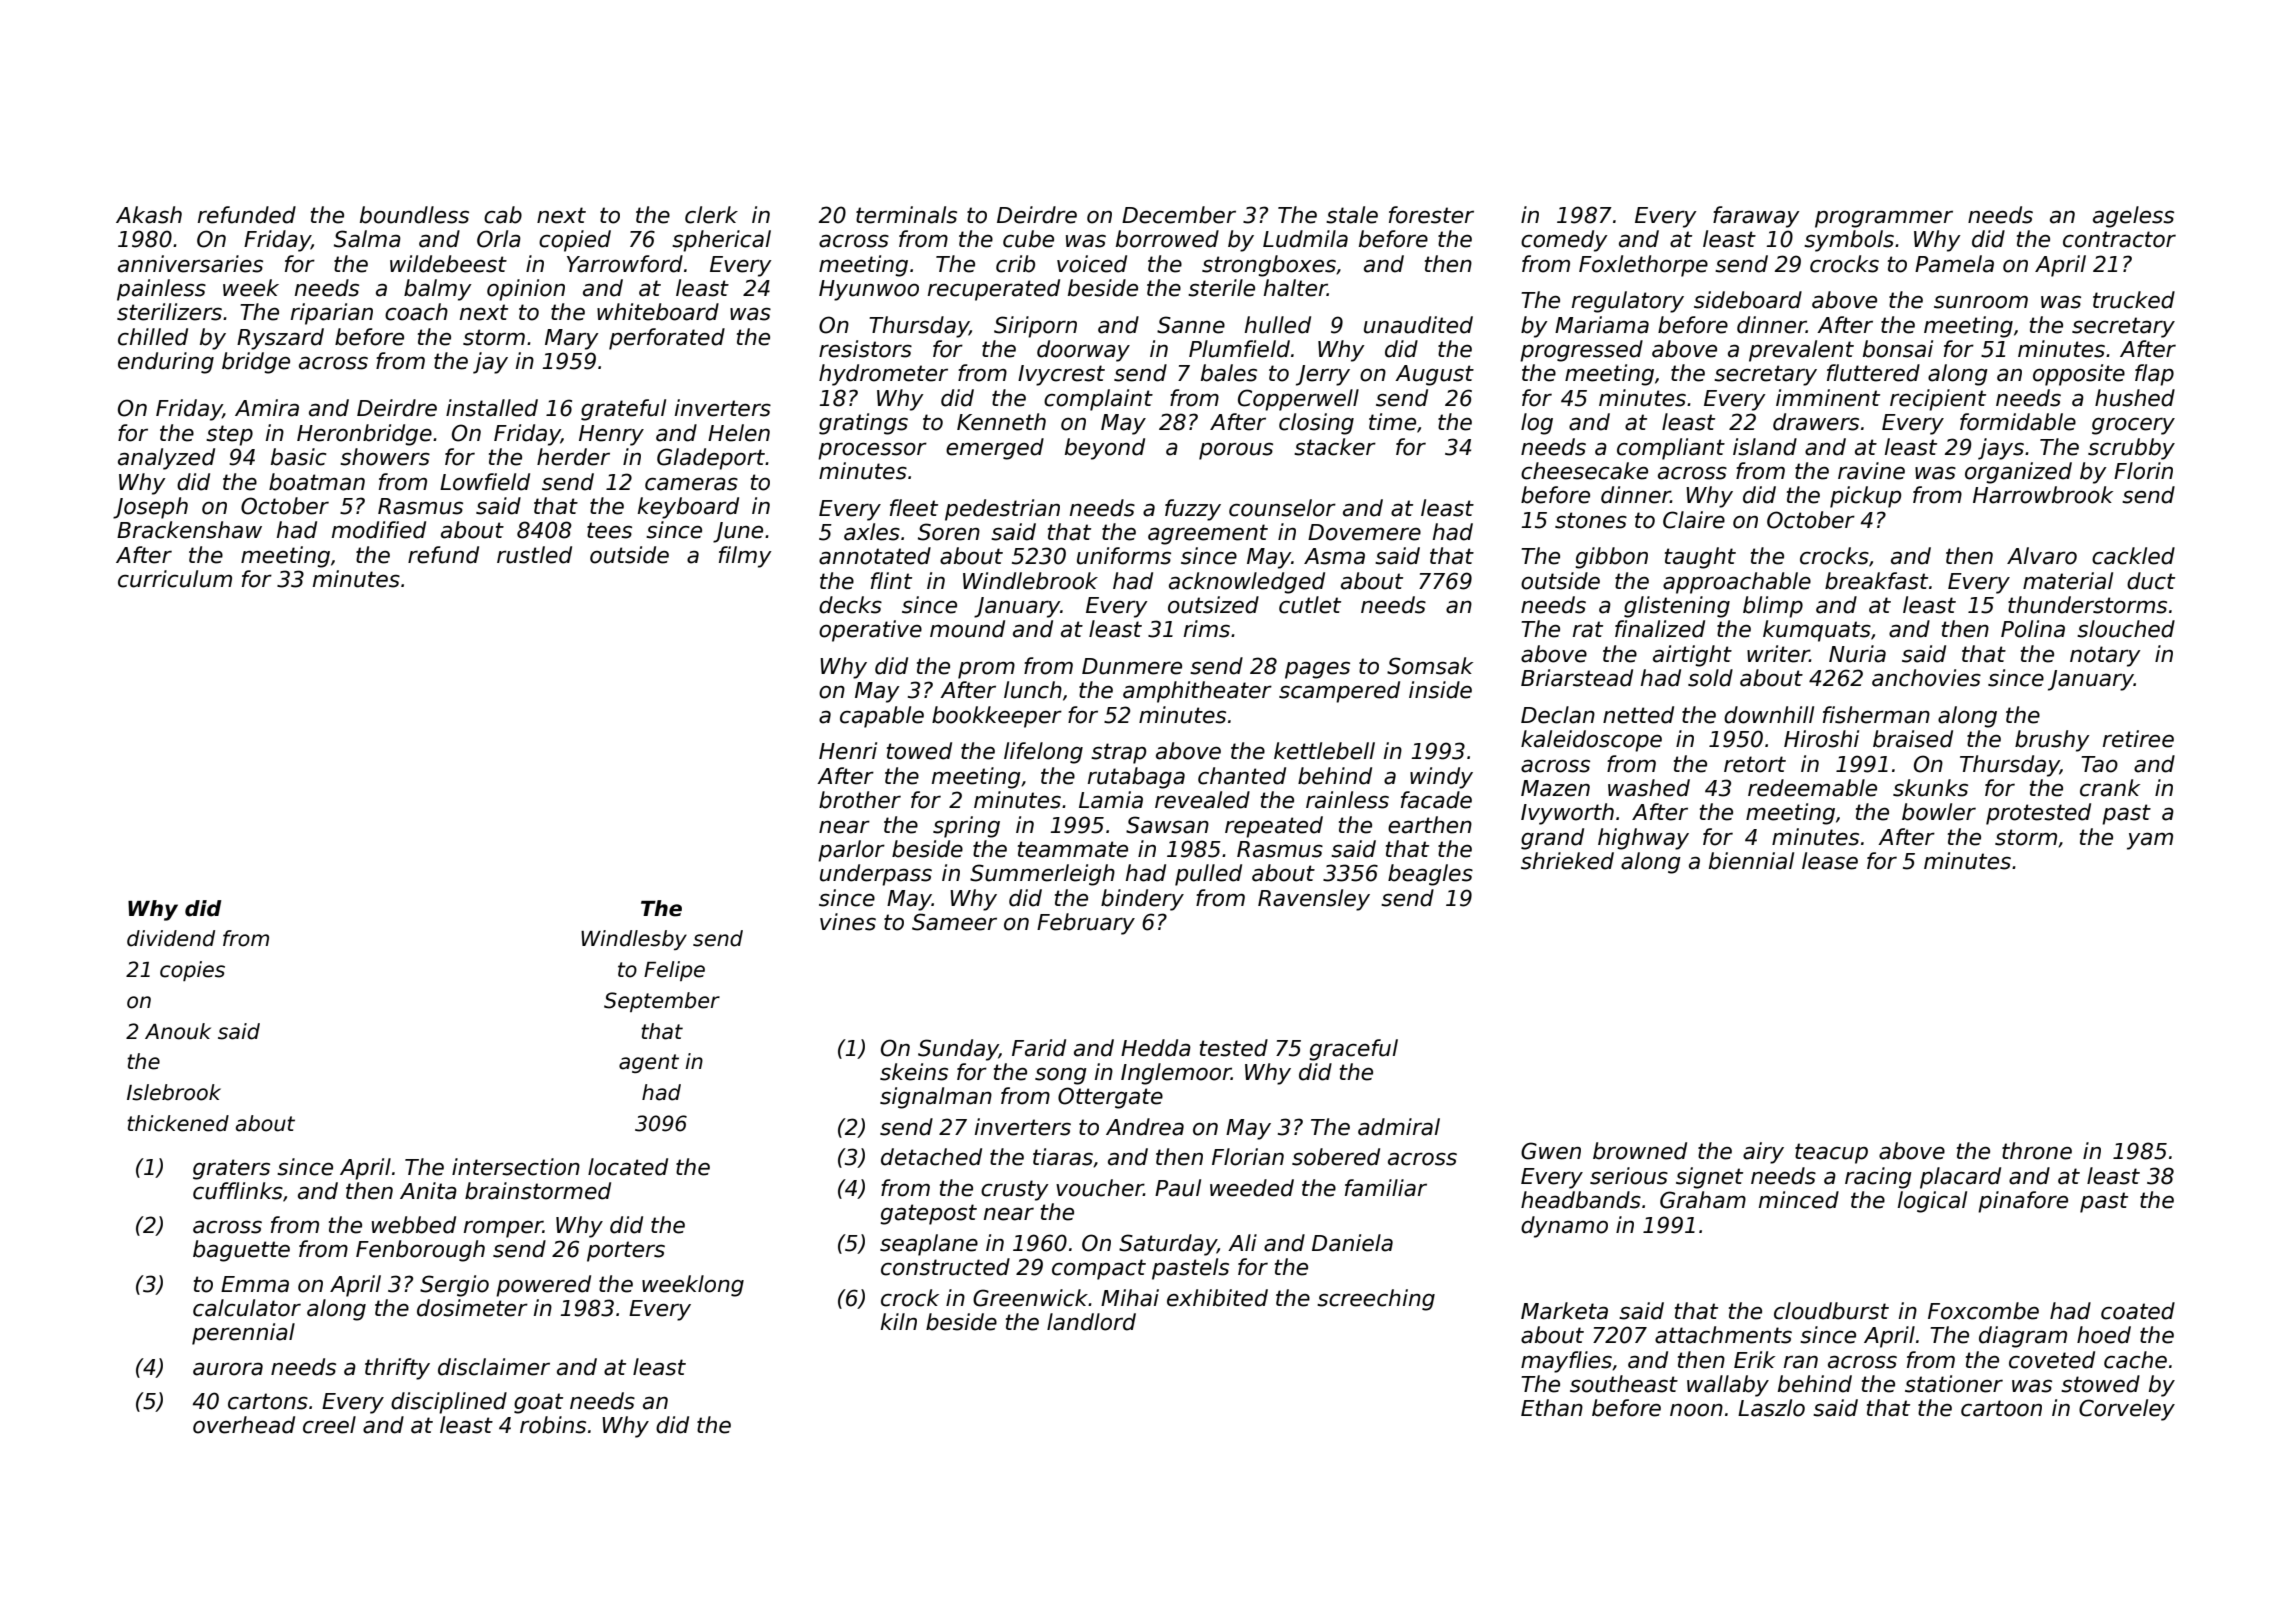  I want to click on rustled, so click(534, 555).
